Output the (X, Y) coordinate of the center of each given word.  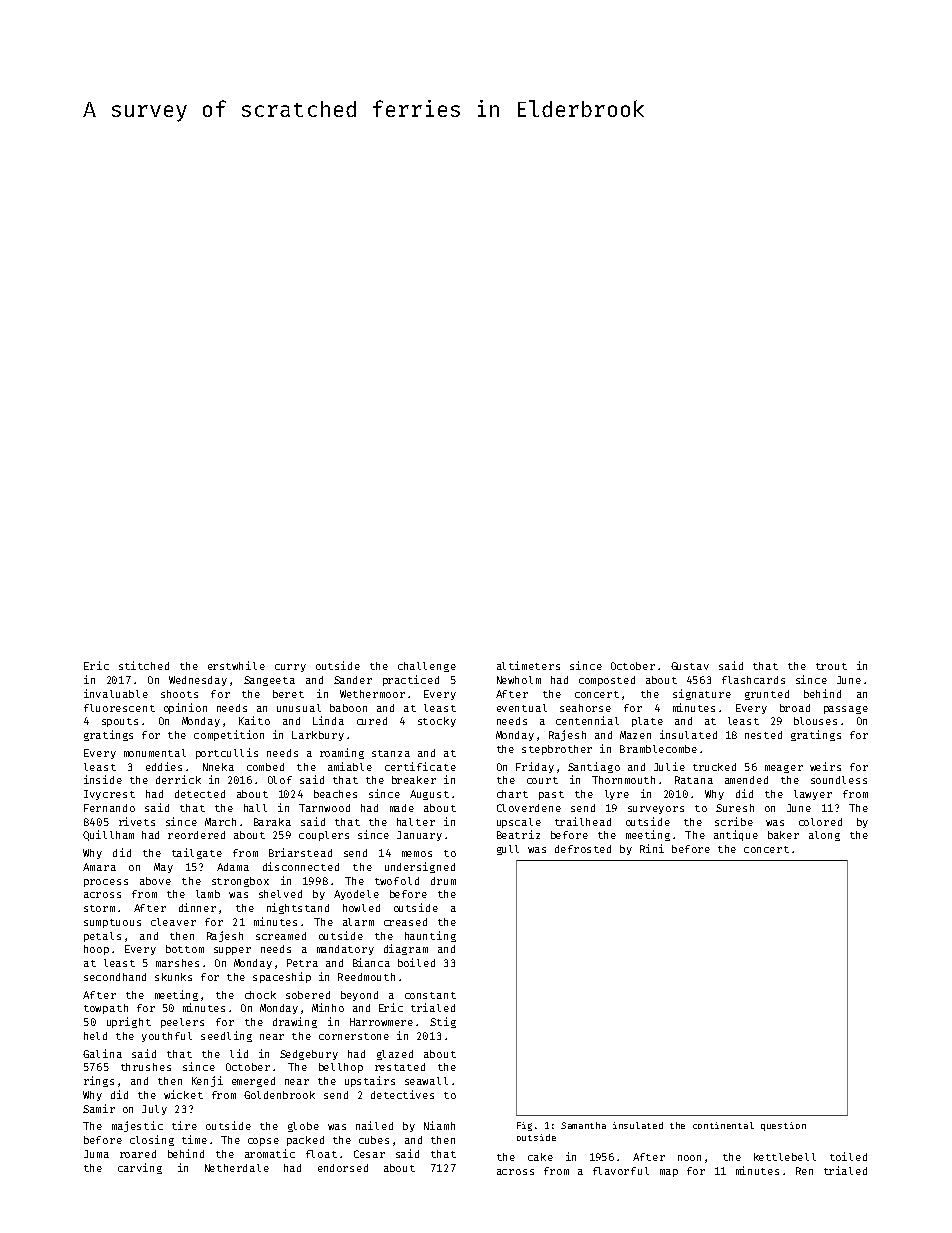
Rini (652, 848)
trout (831, 666)
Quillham (108, 835)
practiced (411, 680)
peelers (182, 1023)
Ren (804, 1171)
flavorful (621, 1171)
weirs (825, 766)
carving (140, 1168)
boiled (416, 962)
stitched (144, 665)
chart (512, 794)
